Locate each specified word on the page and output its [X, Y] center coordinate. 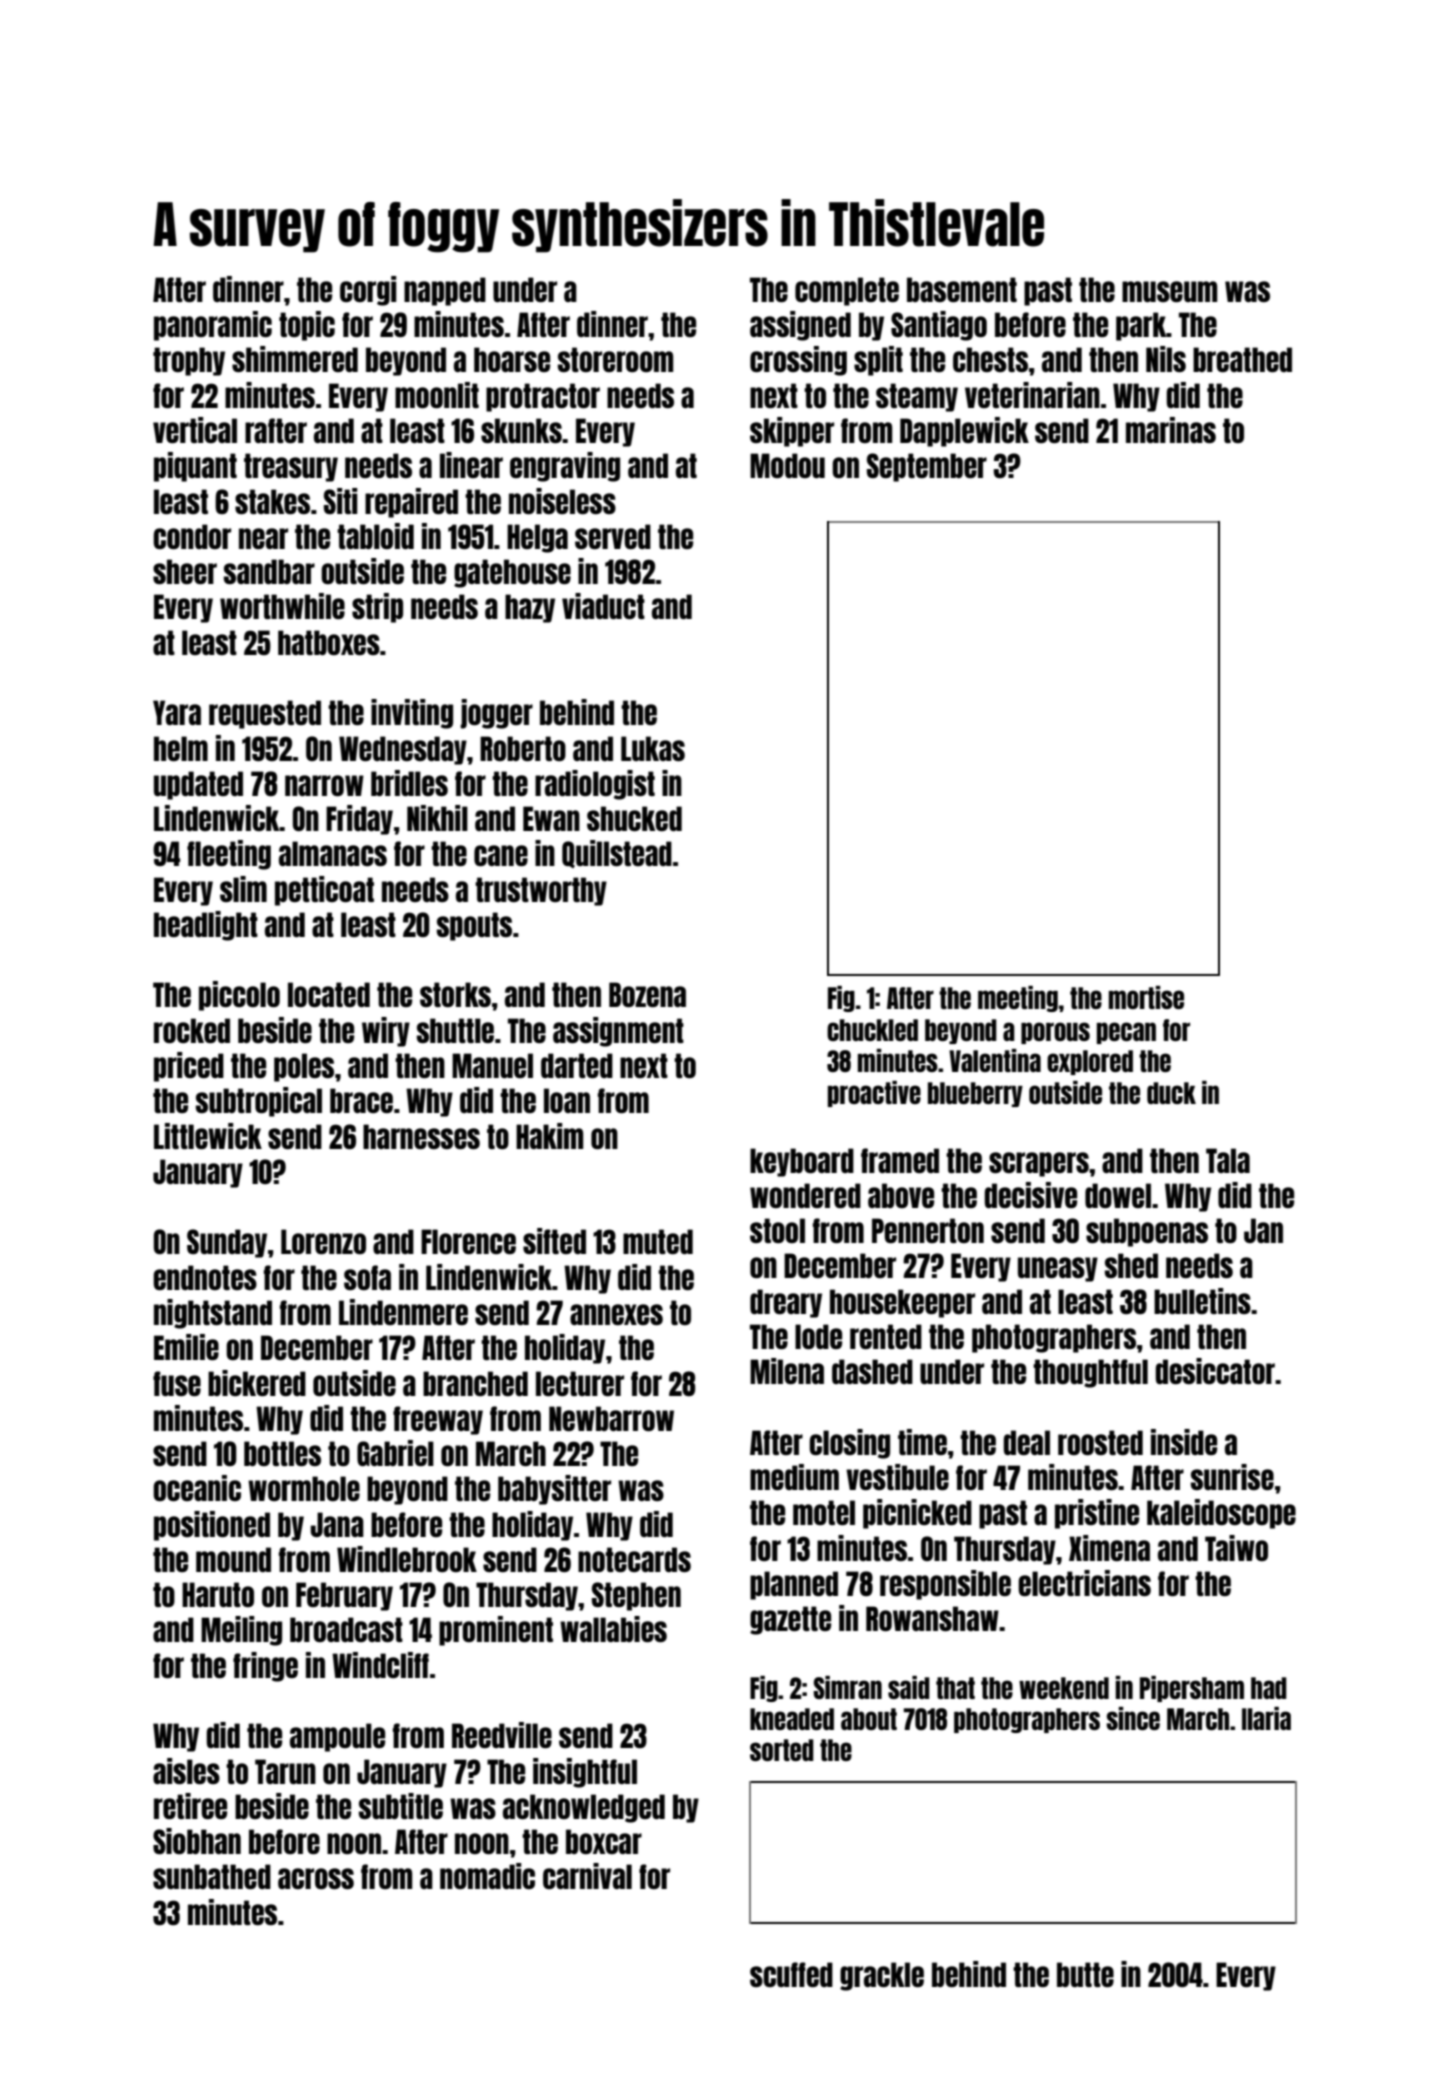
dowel [1118, 1195]
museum [1169, 291]
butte [1085, 1974]
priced [189, 1067]
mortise [1146, 997]
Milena [787, 1371]
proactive [874, 1094]
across [316, 1878]
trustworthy [541, 891]
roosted [1100, 1442]
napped [445, 291]
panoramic [213, 326]
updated [198, 785]
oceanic [197, 1488]
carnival [587, 1876]
